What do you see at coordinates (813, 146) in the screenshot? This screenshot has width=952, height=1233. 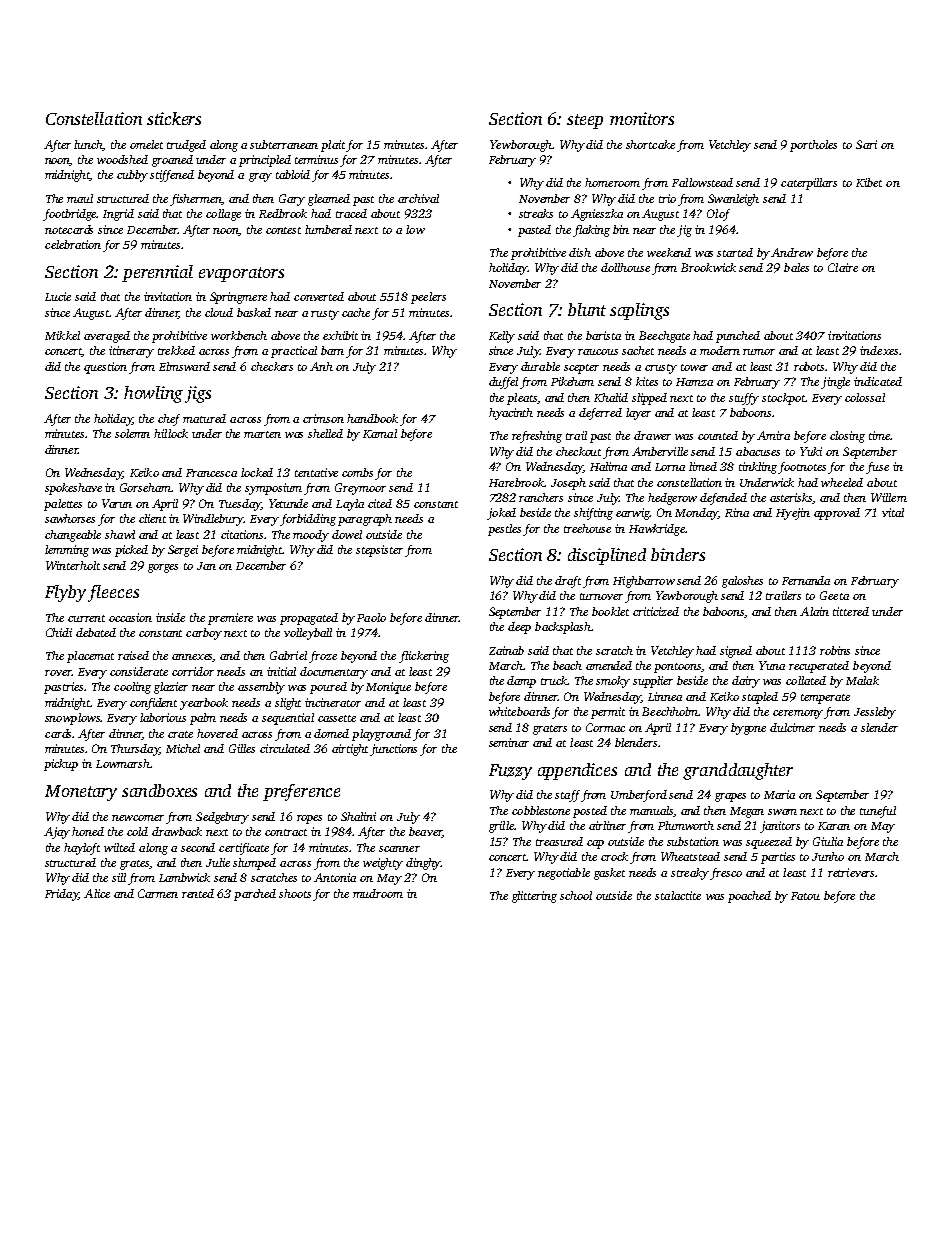 I see `portholes` at bounding box center [813, 146].
